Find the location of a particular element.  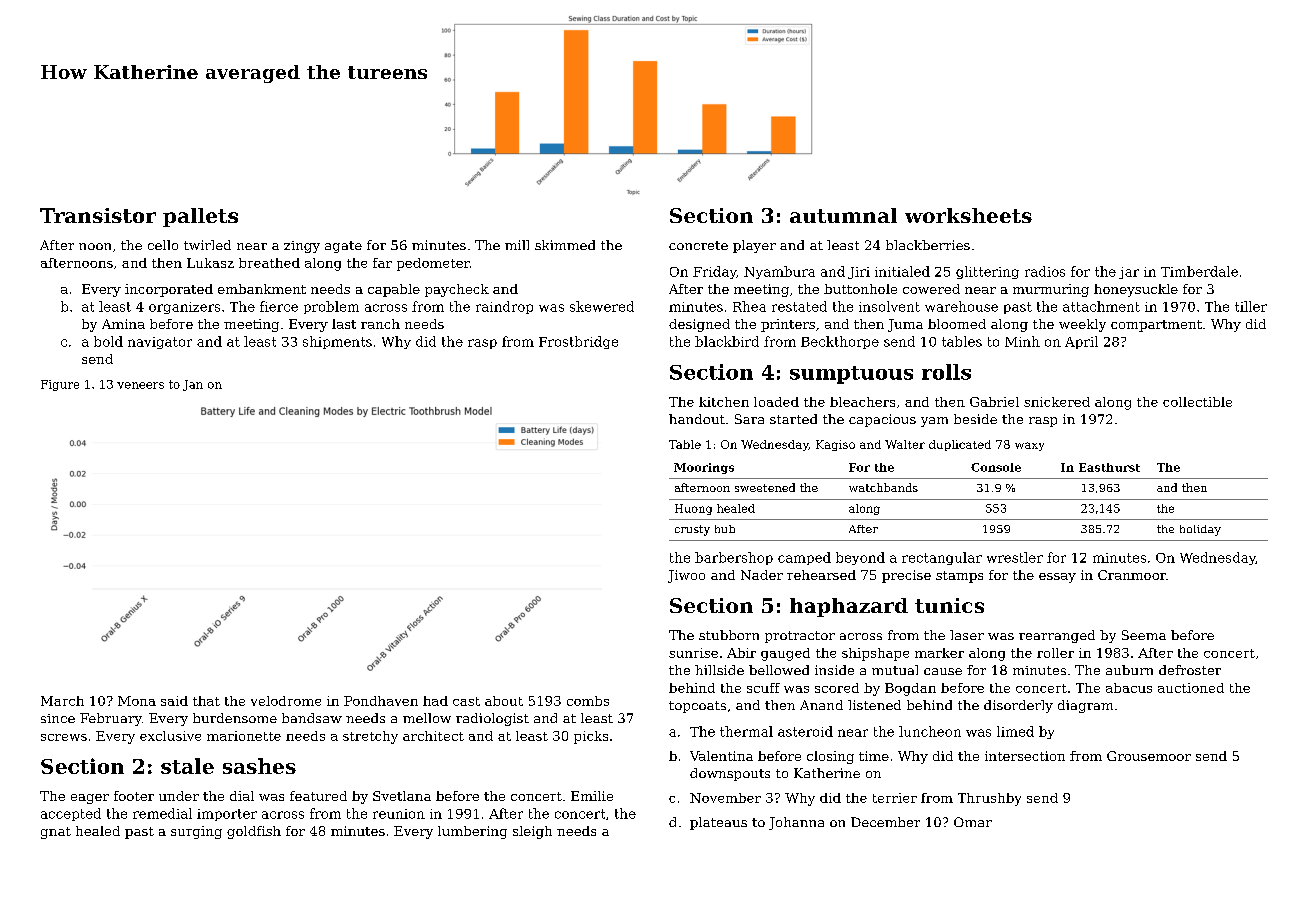

Figure is located at coordinates (60, 385).
